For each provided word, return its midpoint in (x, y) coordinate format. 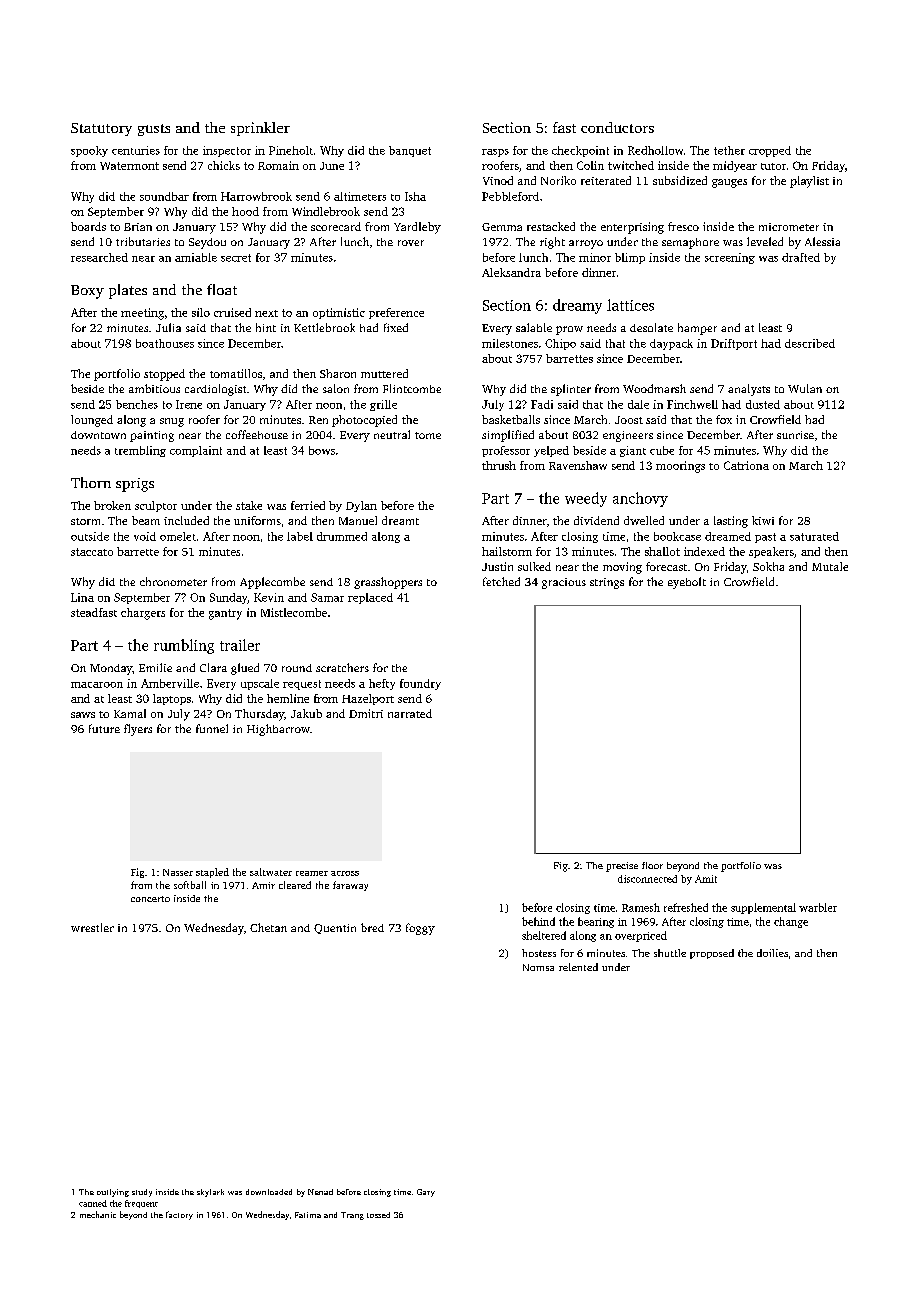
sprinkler (260, 129)
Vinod (498, 180)
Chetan (268, 927)
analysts (749, 390)
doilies (772, 953)
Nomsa (538, 967)
